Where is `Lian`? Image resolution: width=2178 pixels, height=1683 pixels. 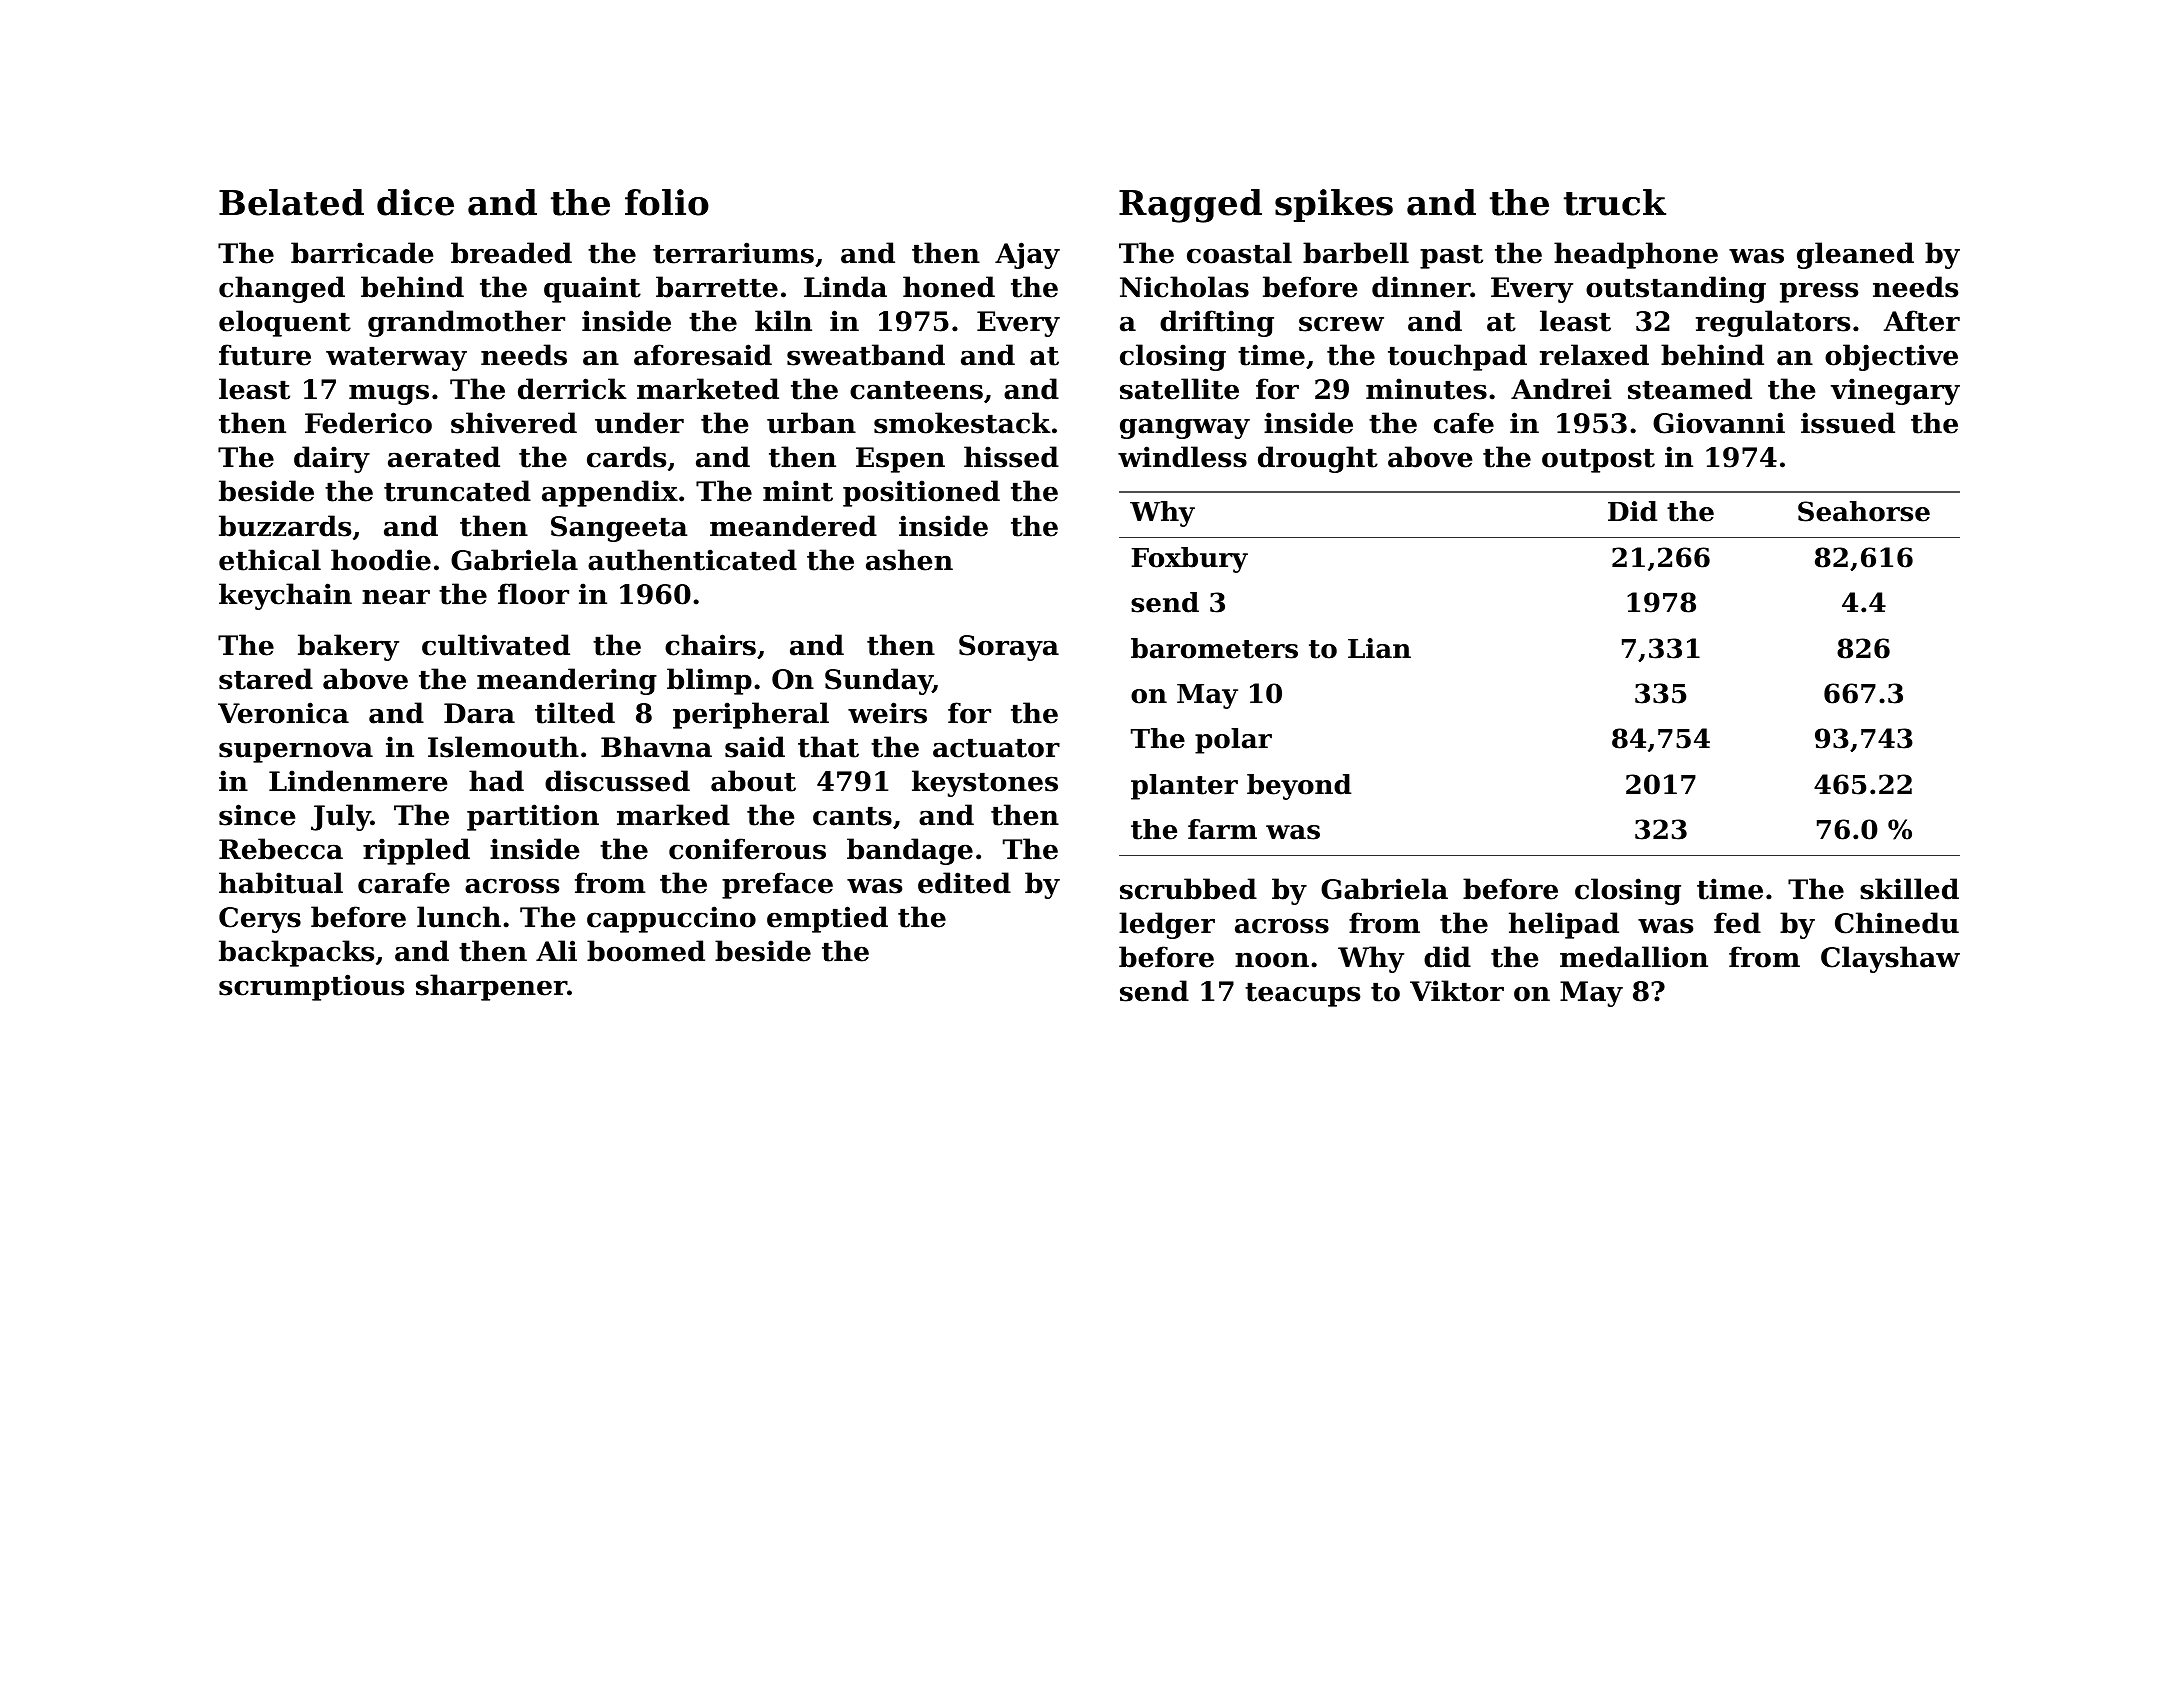 Lian is located at coordinates (1379, 648).
